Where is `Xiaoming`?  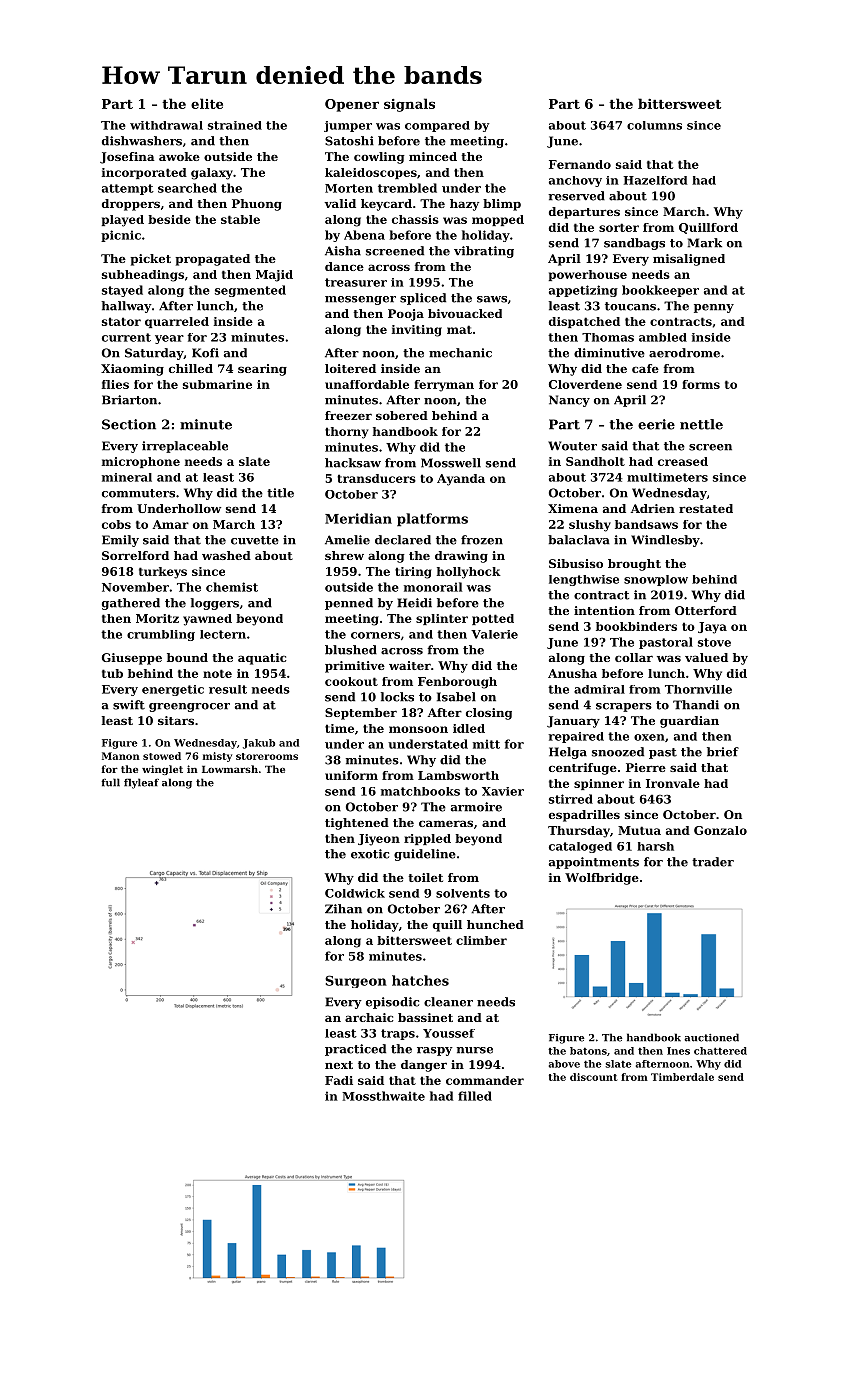
Xiaoming is located at coordinates (132, 370).
